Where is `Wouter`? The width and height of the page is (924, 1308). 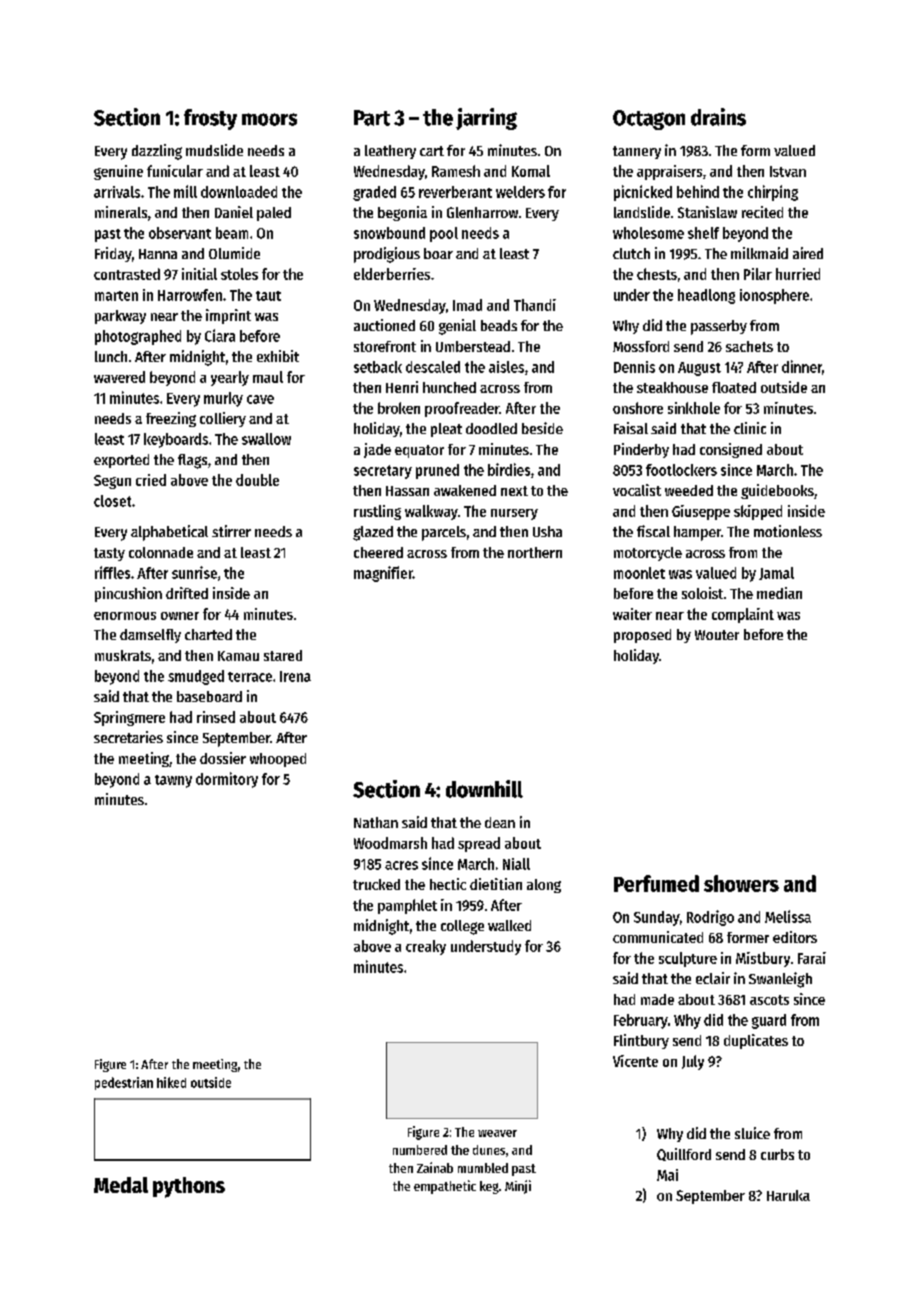
Wouter is located at coordinates (717, 635).
